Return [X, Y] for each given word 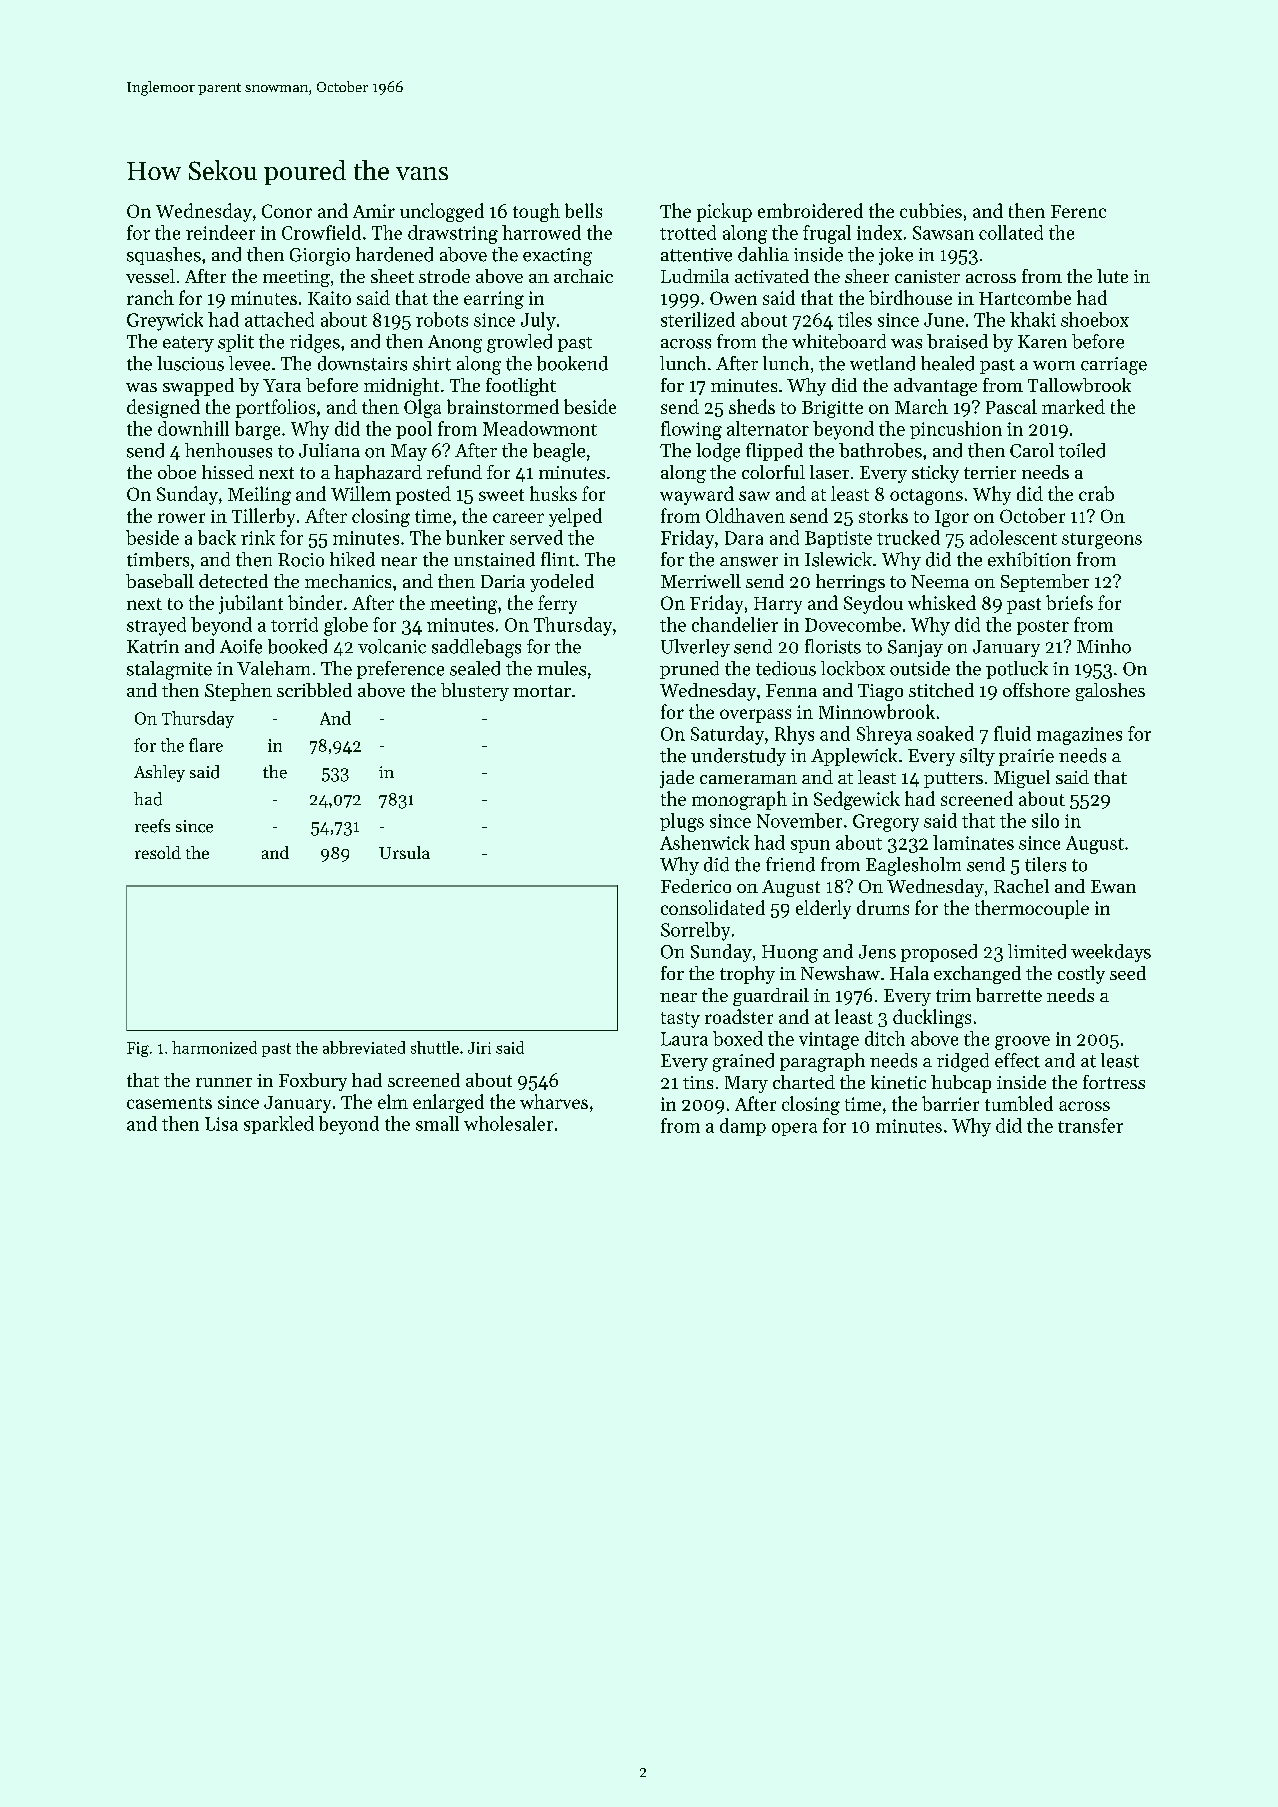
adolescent [1013, 537]
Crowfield [321, 232]
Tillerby [263, 517]
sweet [501, 495]
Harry [778, 605]
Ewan [1113, 886]
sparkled [279, 1125]
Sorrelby [695, 931]
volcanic [392, 646]
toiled [1082, 450]
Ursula [404, 852]
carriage [1114, 366]
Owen [733, 298]
